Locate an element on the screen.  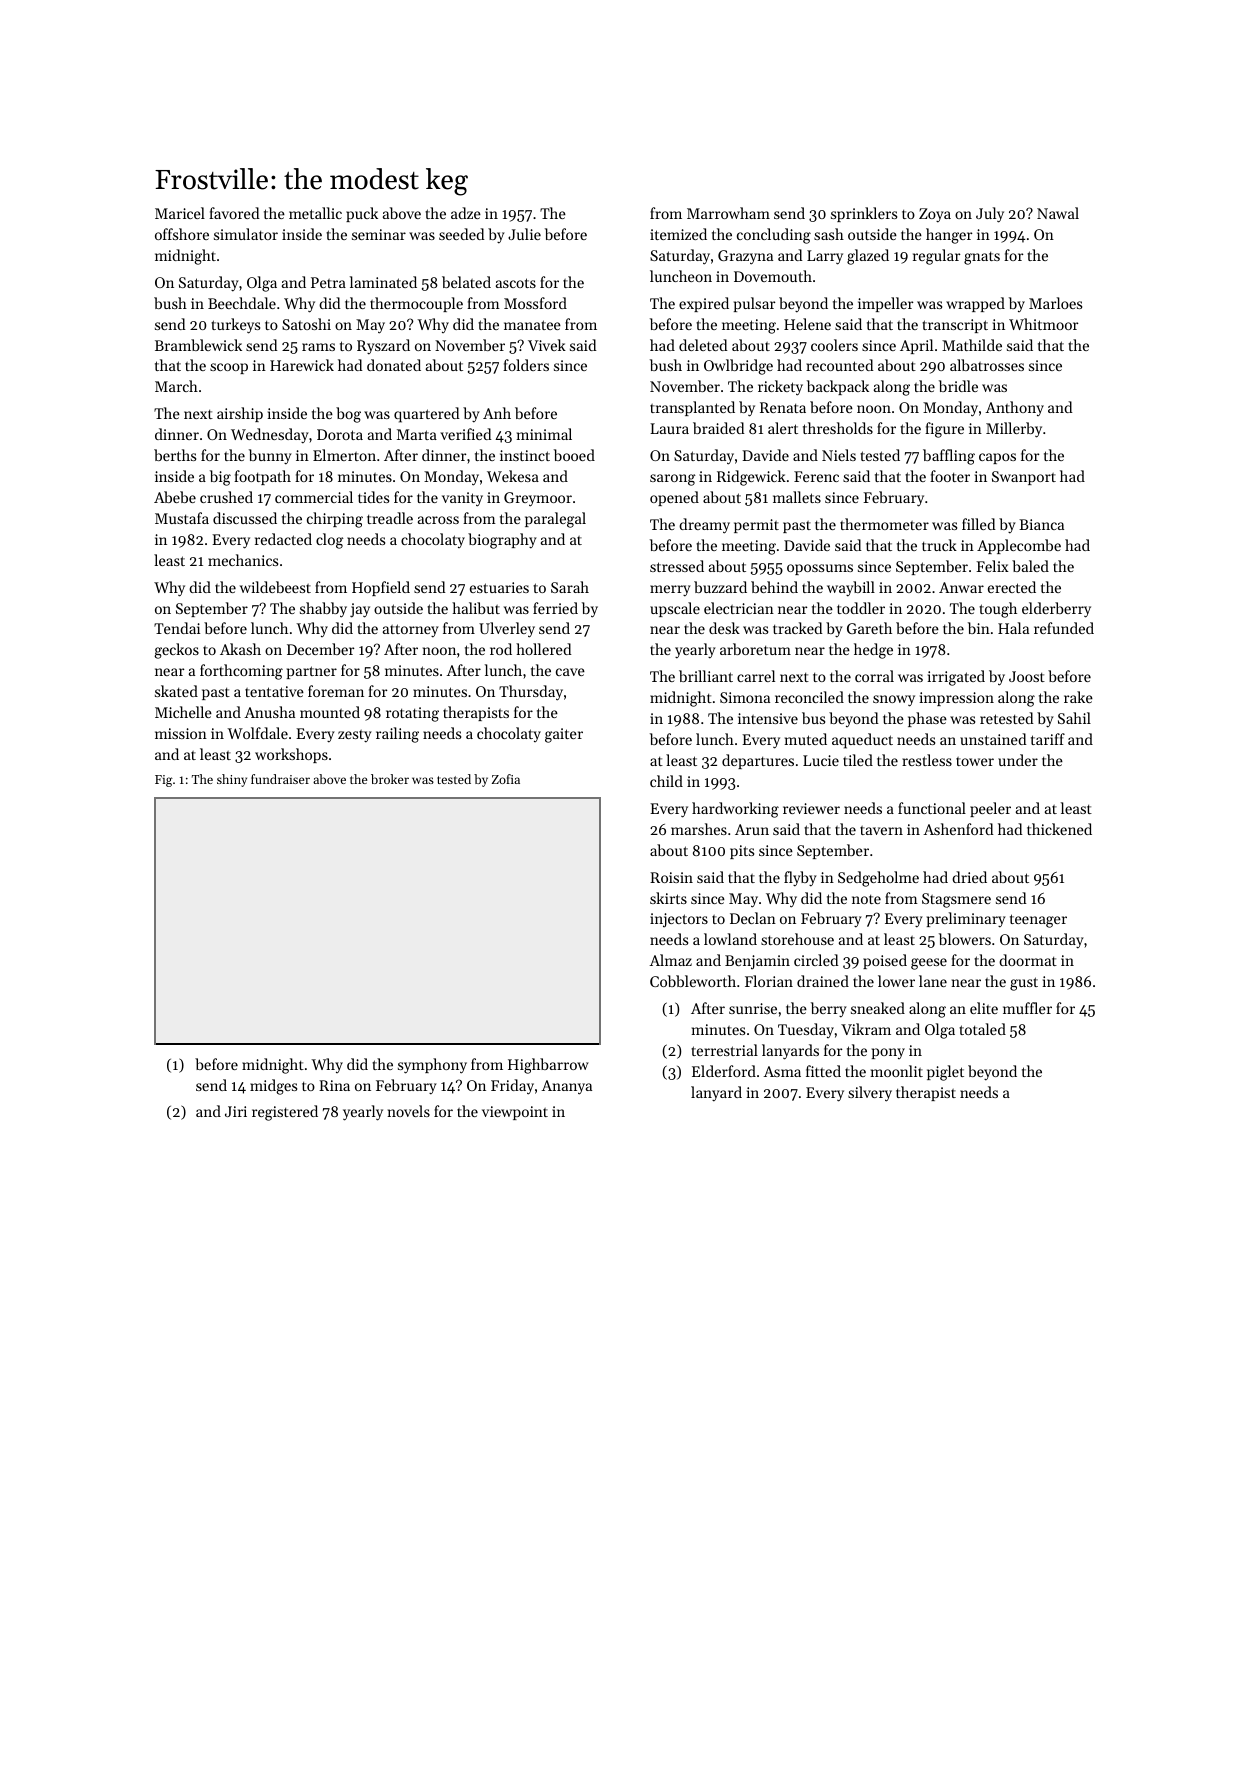
Simona is located at coordinates (745, 697).
